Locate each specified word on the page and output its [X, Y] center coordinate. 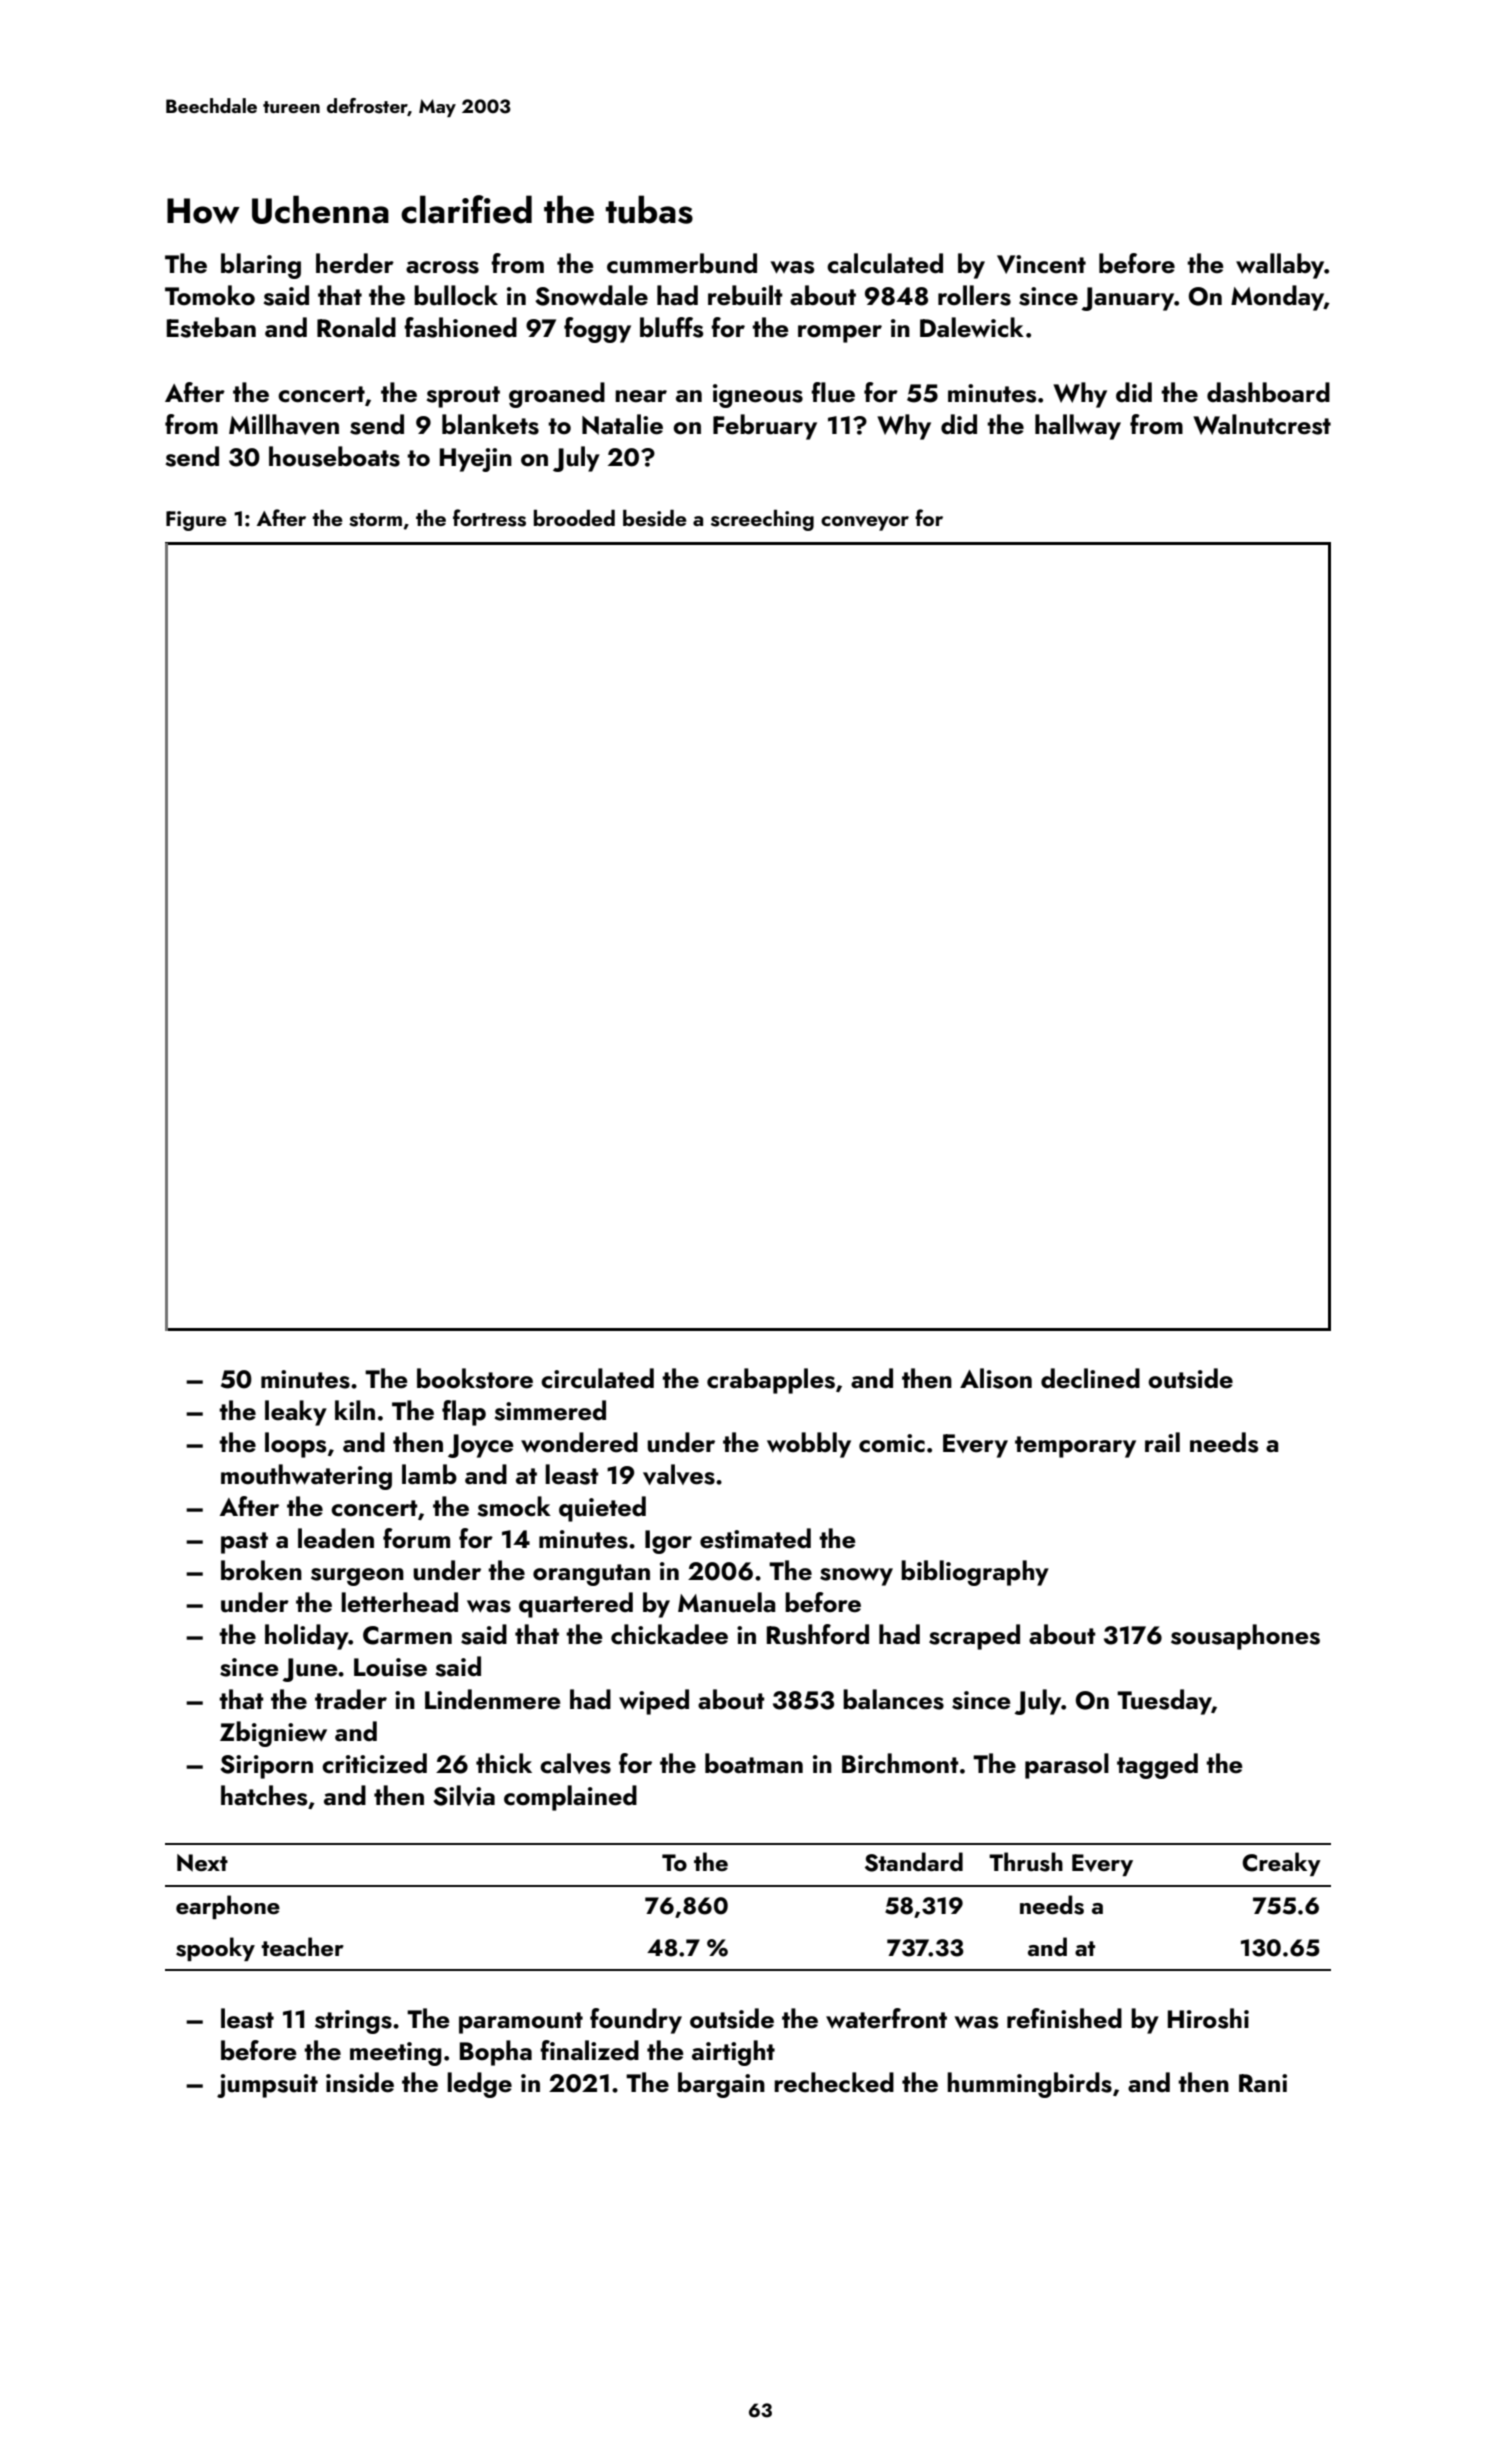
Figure [196, 521]
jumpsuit [267, 2086]
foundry [636, 2021]
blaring [261, 266]
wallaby [1280, 266]
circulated [597, 1378]
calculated [885, 263]
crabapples [771, 1381]
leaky [296, 1413]
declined [1090, 1378]
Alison [996, 1378]
